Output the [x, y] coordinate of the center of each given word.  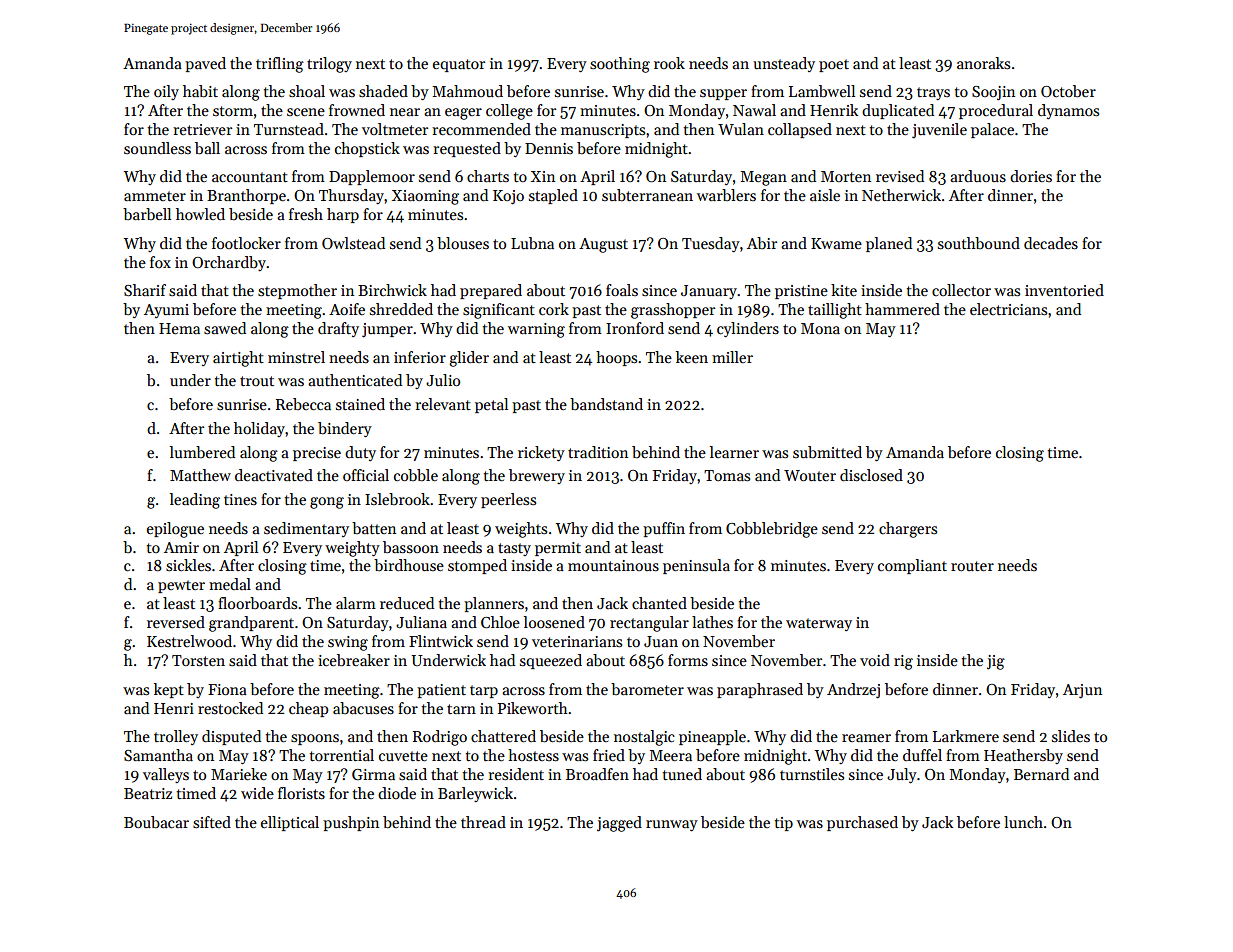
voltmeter [395, 129]
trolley [176, 737]
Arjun [1082, 691]
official [366, 475]
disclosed [871, 475]
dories [1031, 176]
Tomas [727, 475]
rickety [541, 453]
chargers [908, 530]
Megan [764, 178]
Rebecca [303, 404]
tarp [484, 691]
